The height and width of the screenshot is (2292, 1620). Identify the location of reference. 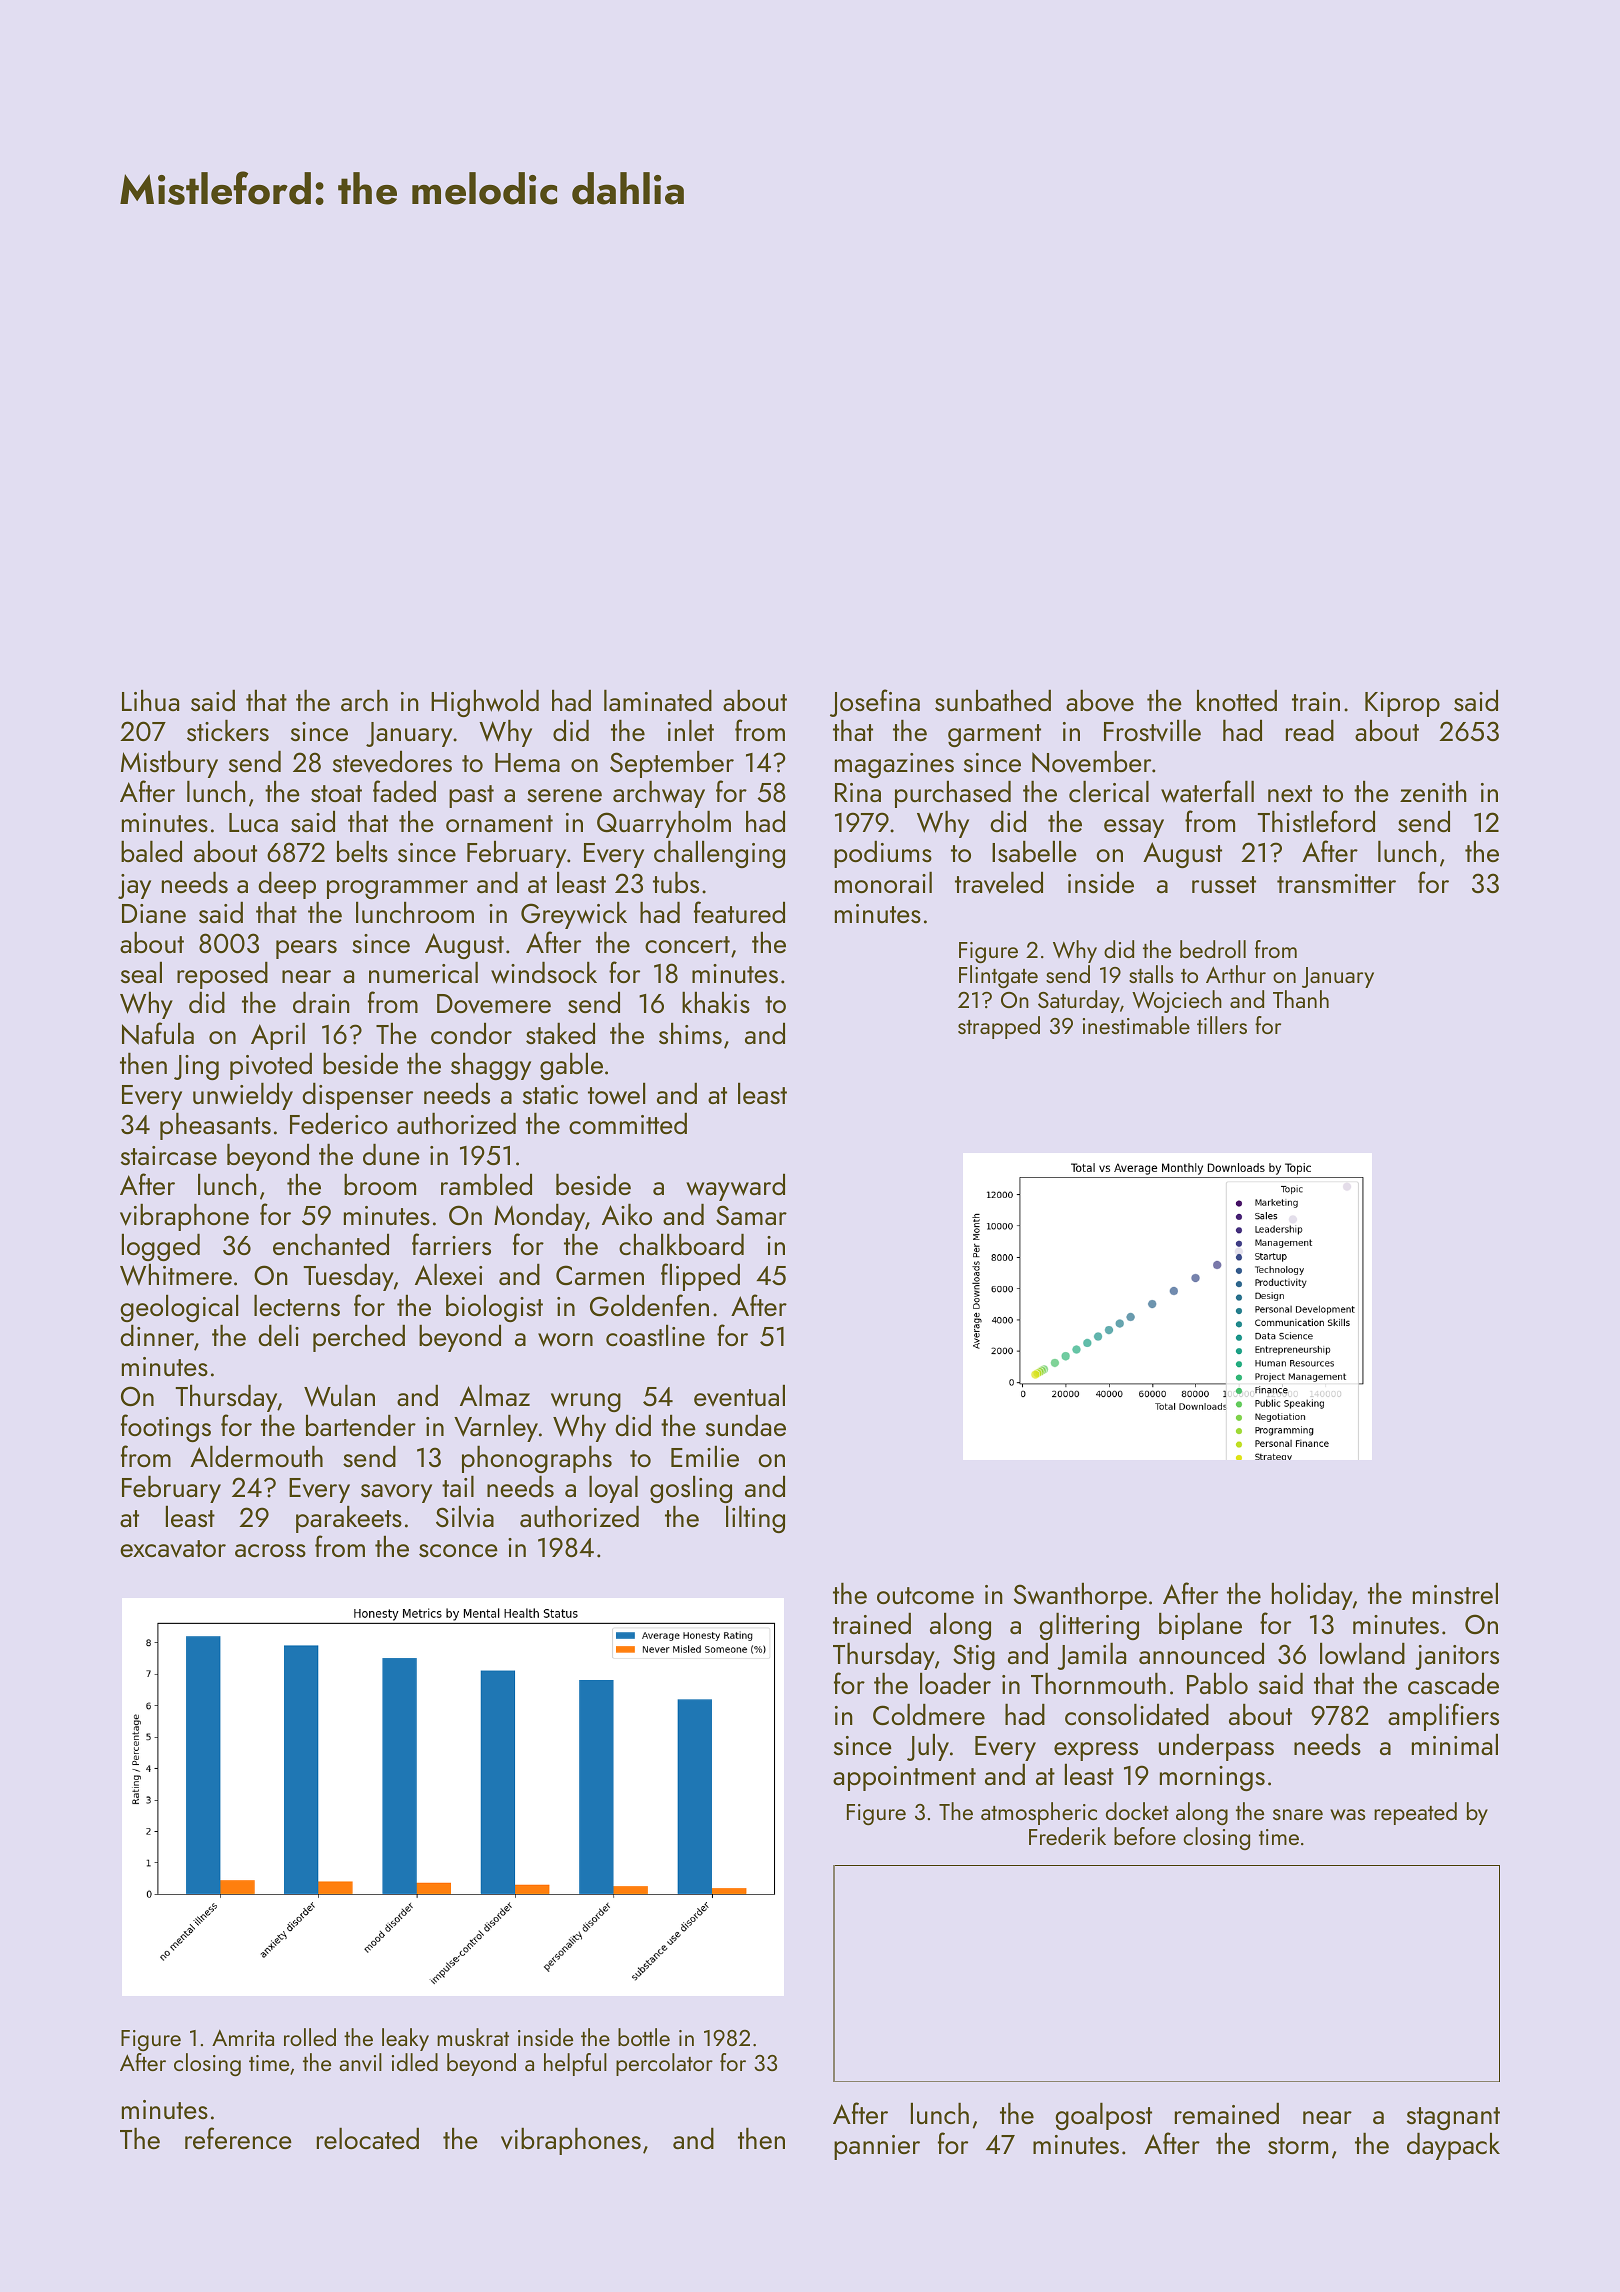
(238, 2138).
